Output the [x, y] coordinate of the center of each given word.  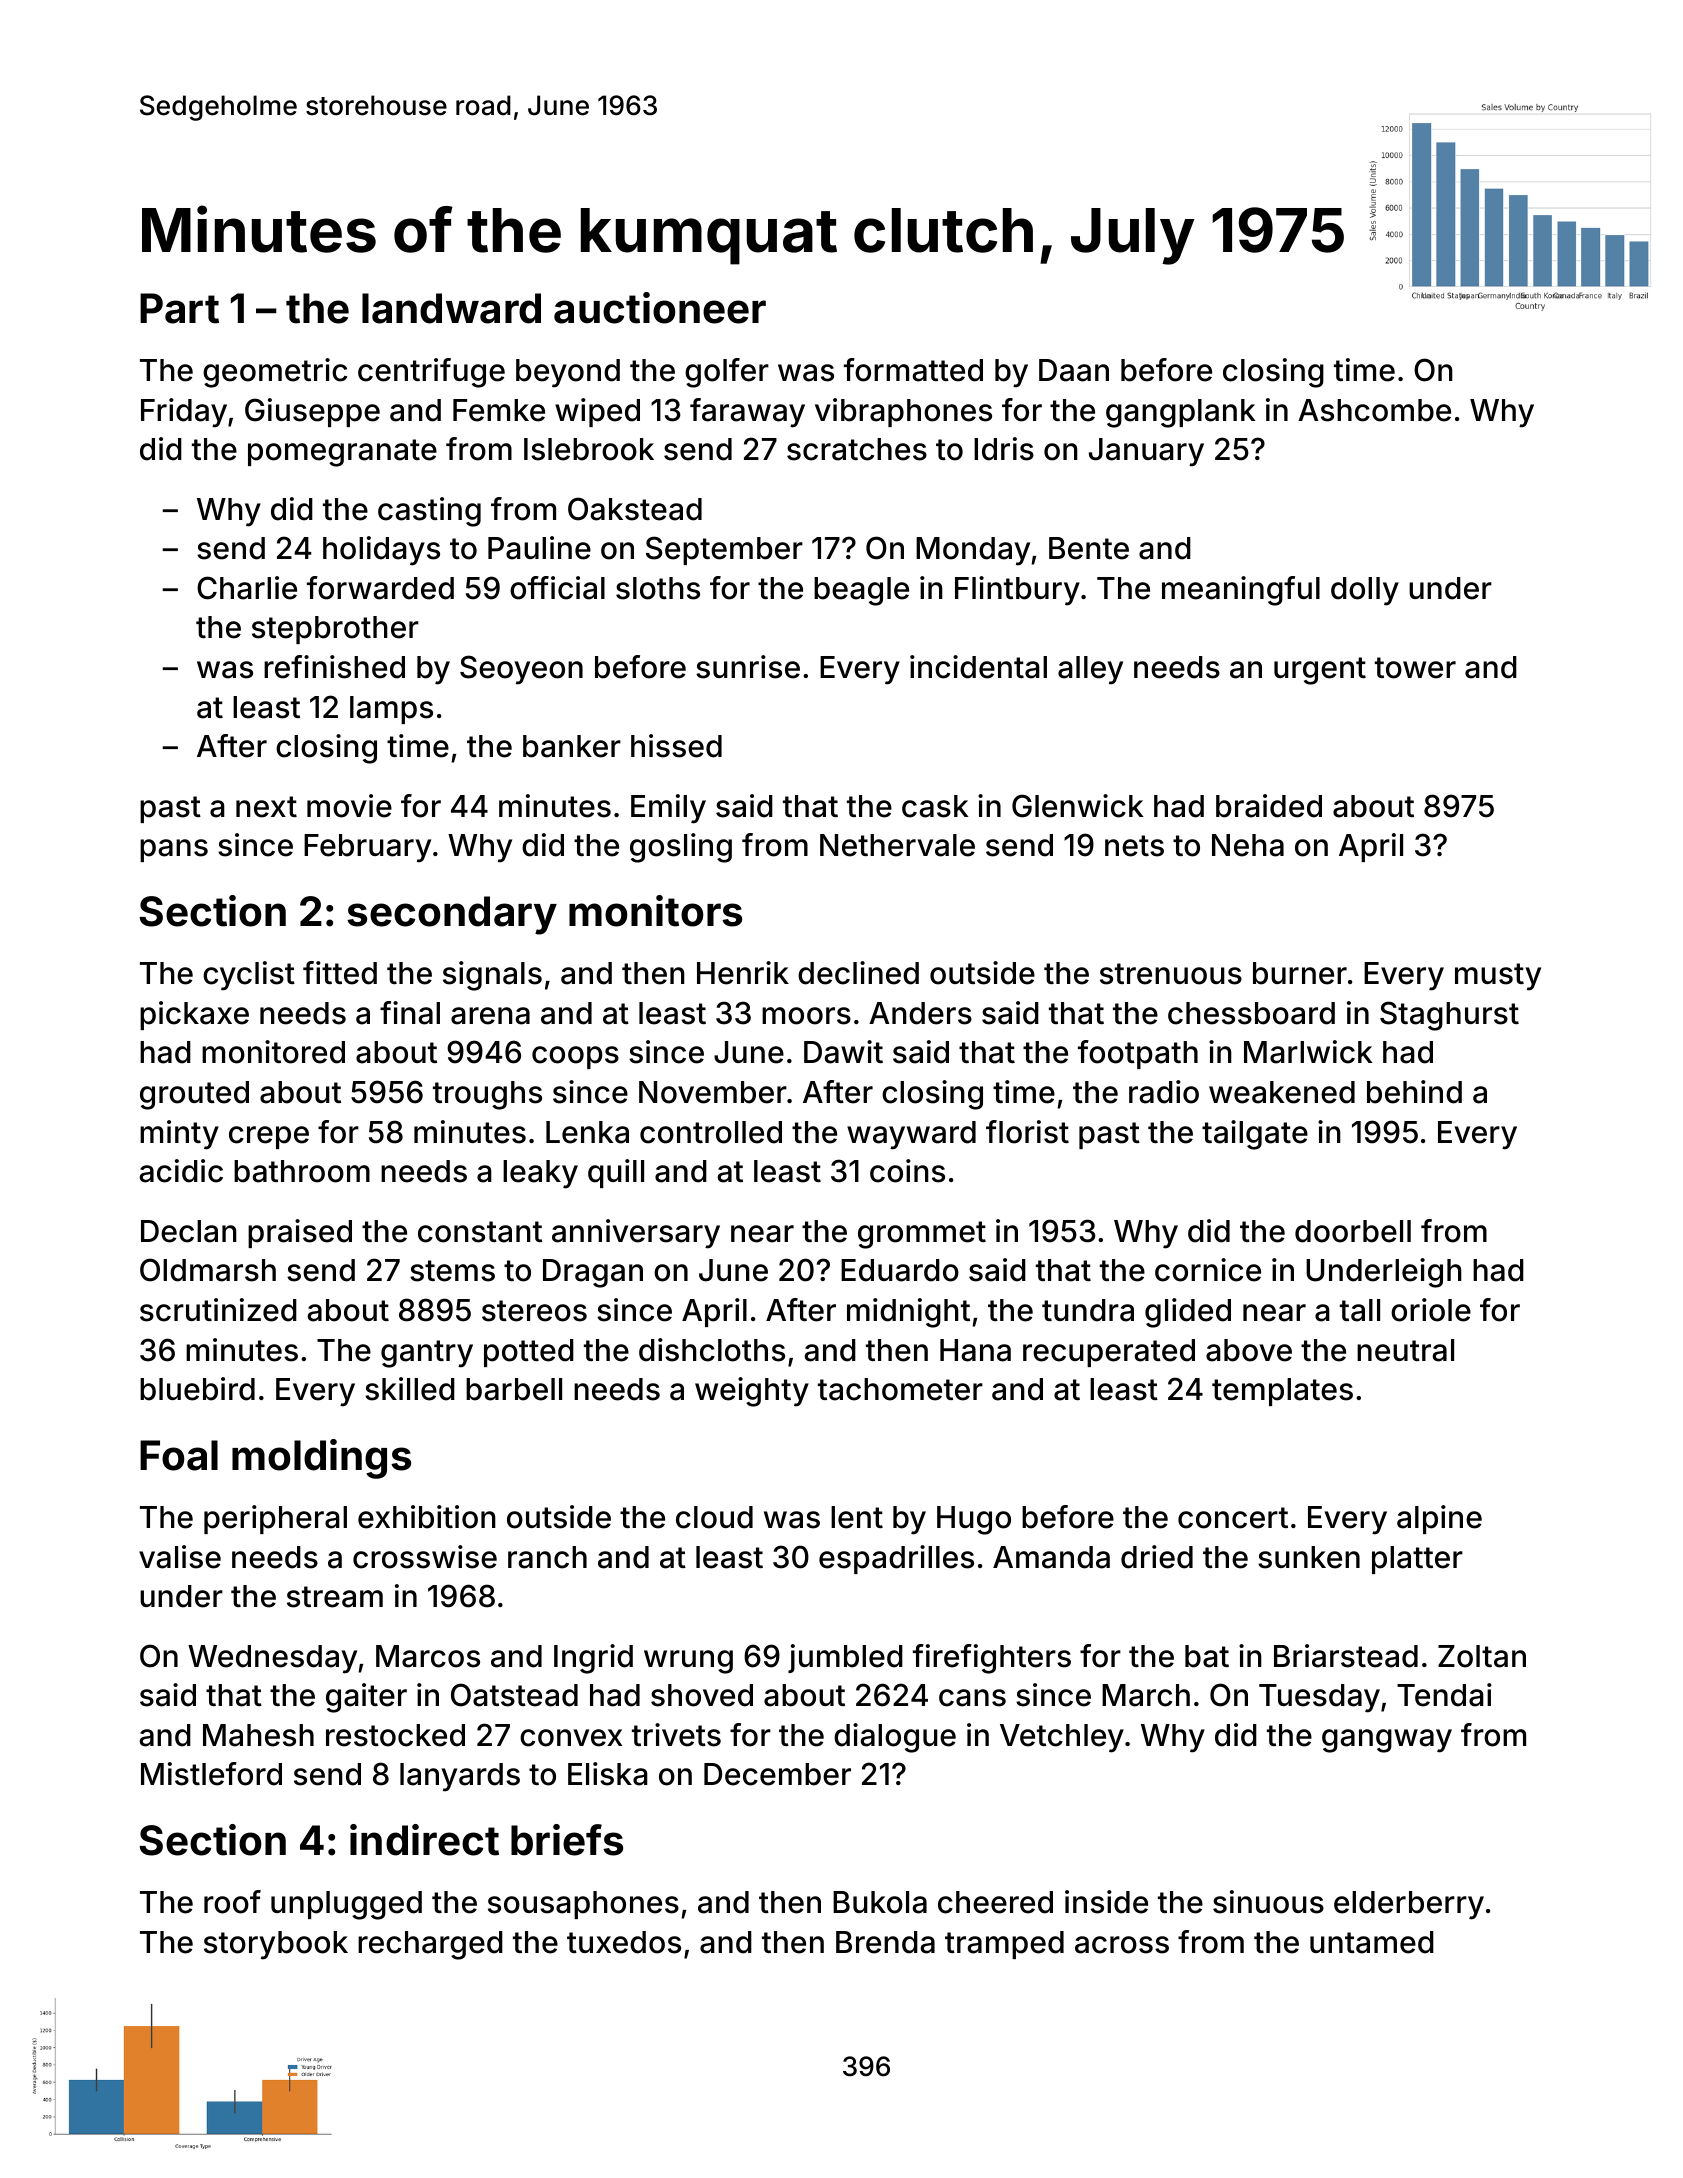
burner [1300, 973]
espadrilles [896, 1559]
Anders [920, 1013]
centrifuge [431, 373]
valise [180, 1557]
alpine [1439, 1519]
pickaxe [194, 1015]
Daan [1074, 370]
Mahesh [258, 1735]
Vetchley [1062, 1738]
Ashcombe [1374, 410]
